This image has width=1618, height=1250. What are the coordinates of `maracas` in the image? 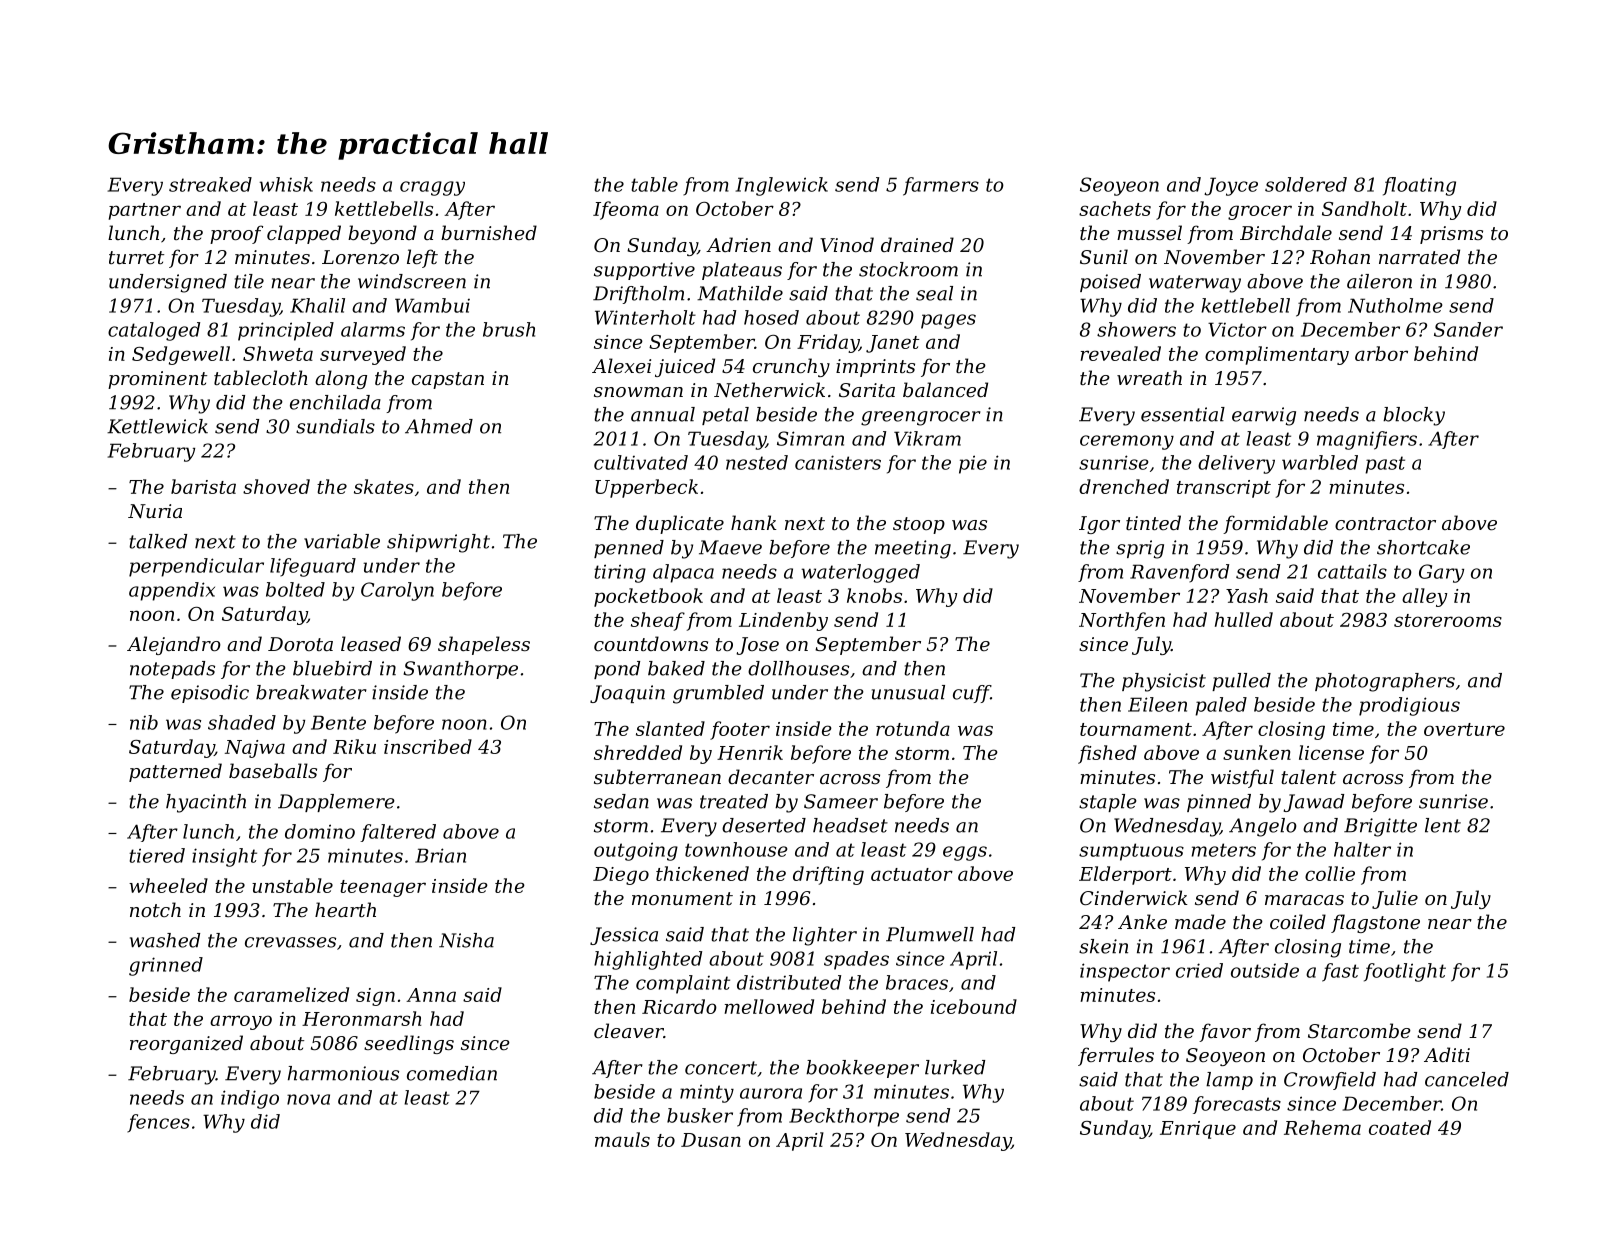 It's located at (1304, 900).
